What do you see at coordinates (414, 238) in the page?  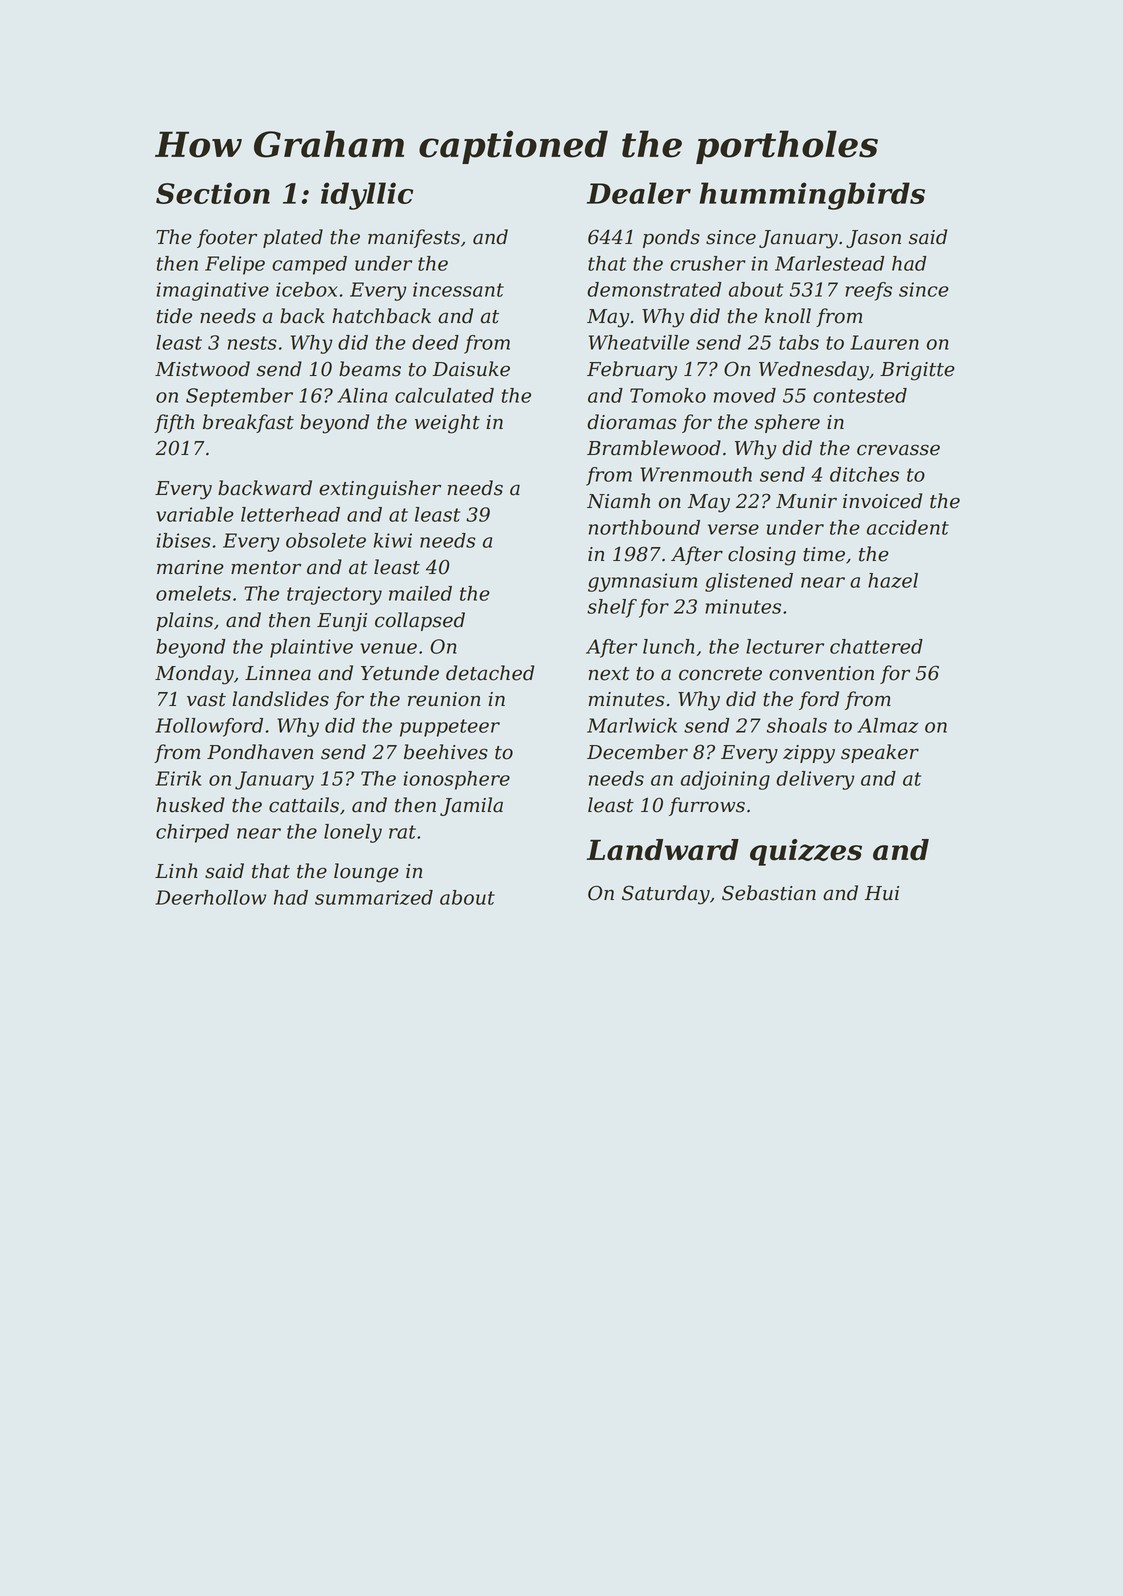 I see `manifests` at bounding box center [414, 238].
